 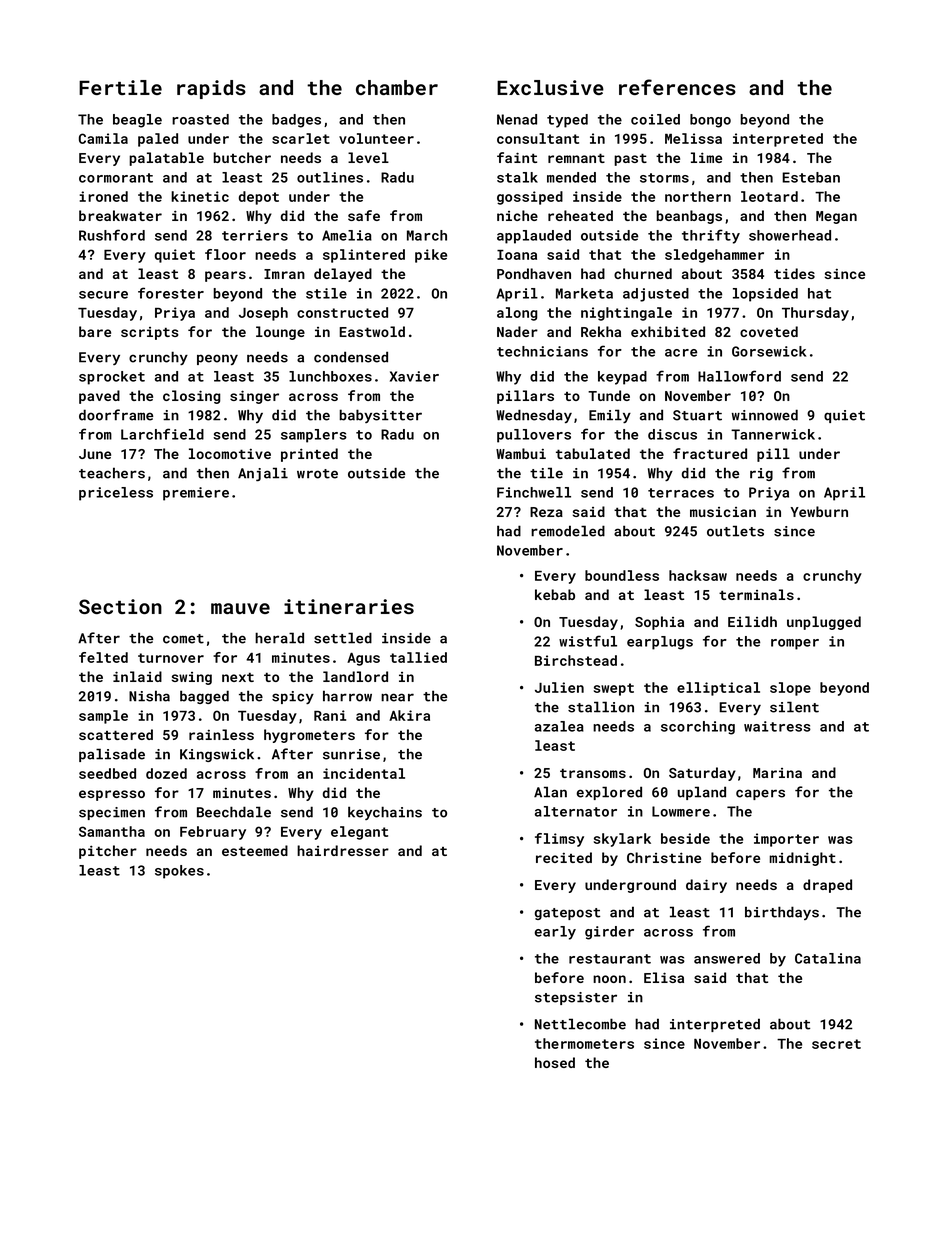 What do you see at coordinates (517, 157) in the screenshot?
I see `faint` at bounding box center [517, 157].
